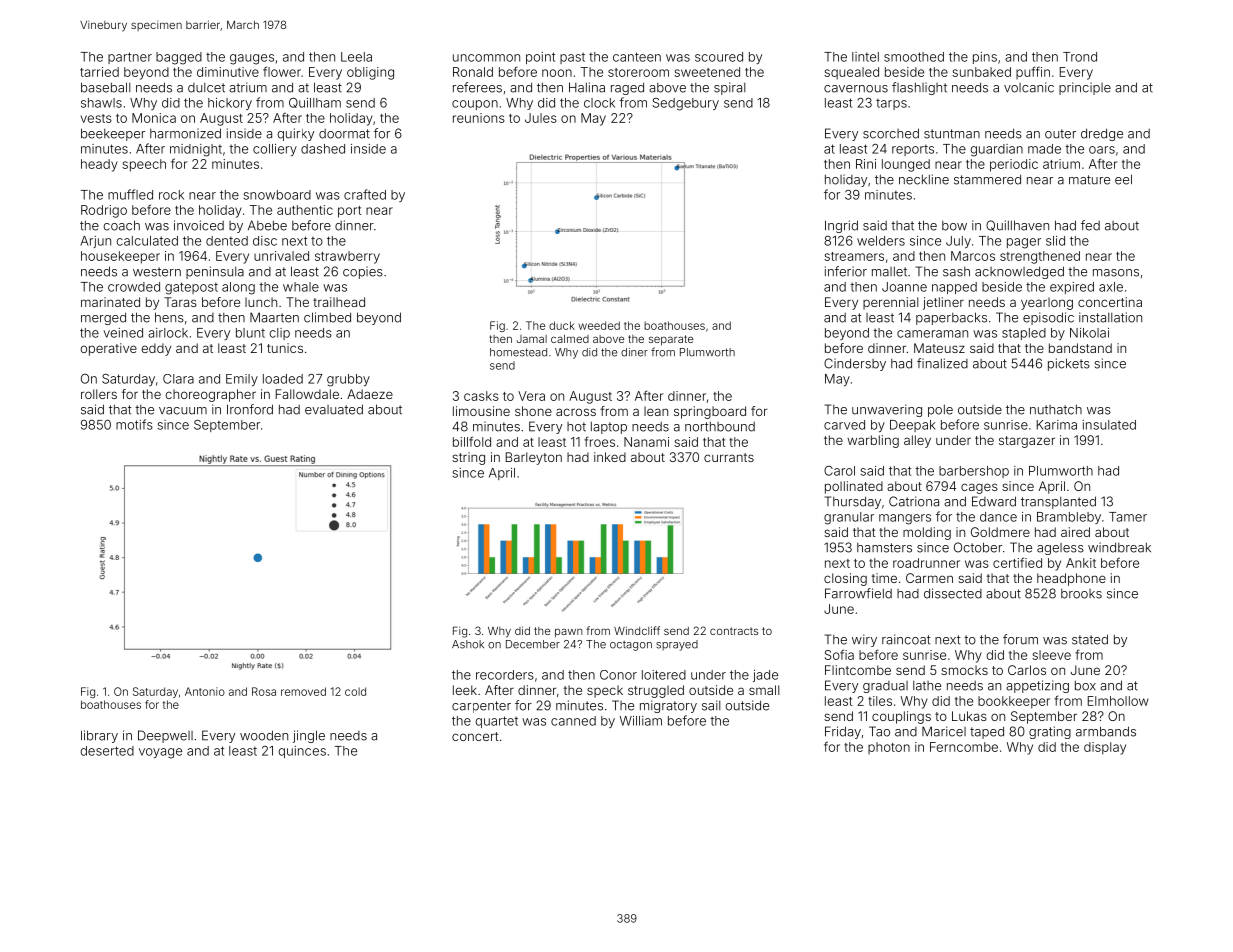 Image resolution: width=1233 pixels, height=952 pixels. Describe the element at coordinates (101, 103) in the screenshot. I see `shawls` at that location.
